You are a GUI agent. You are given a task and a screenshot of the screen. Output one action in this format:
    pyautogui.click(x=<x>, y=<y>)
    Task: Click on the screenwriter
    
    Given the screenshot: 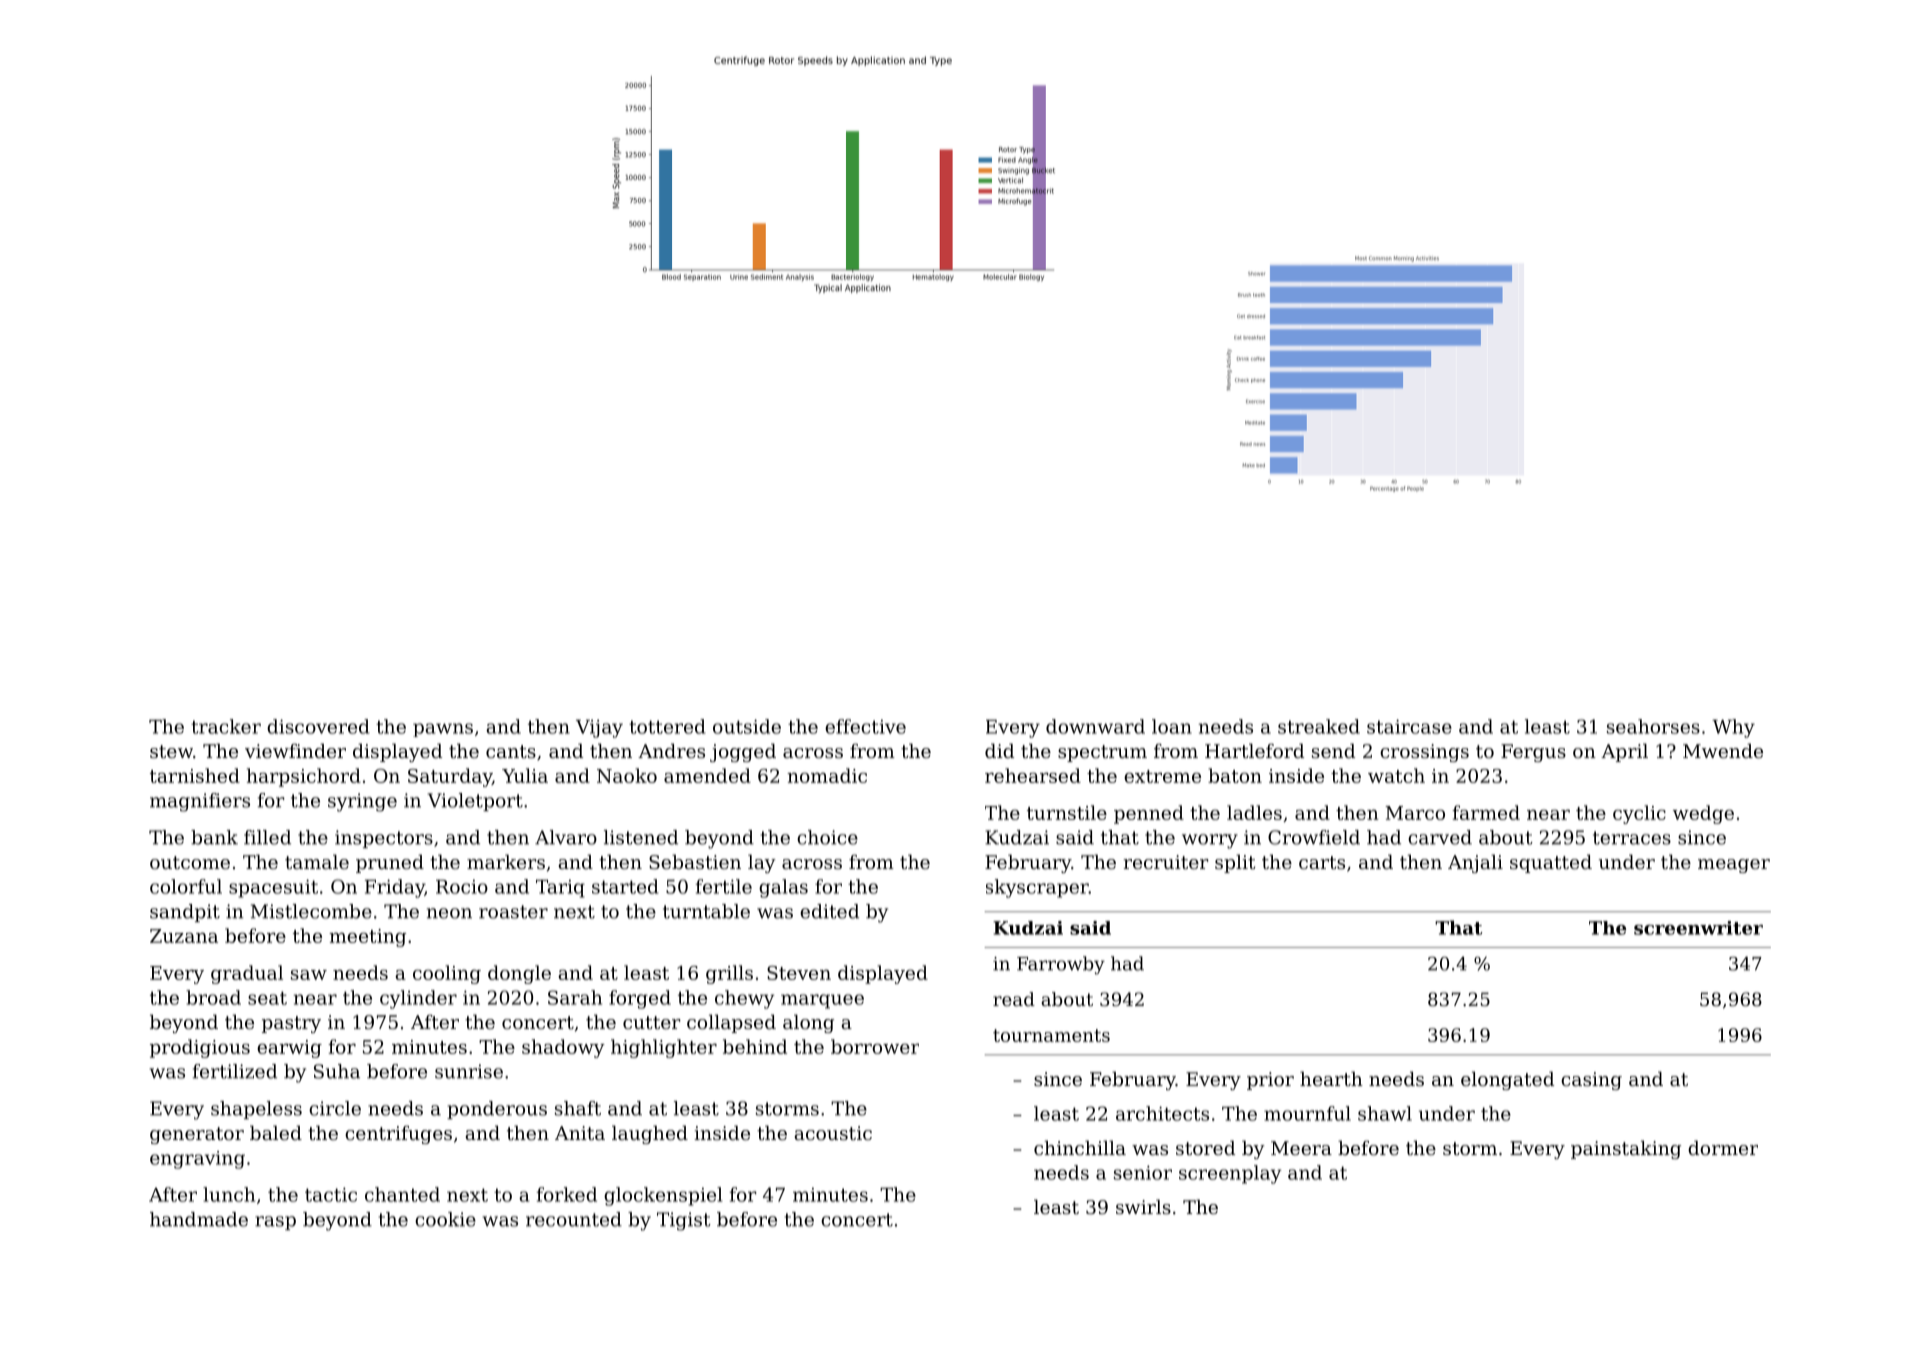 What is the action you would take?
    pyautogui.click(x=1698, y=928)
